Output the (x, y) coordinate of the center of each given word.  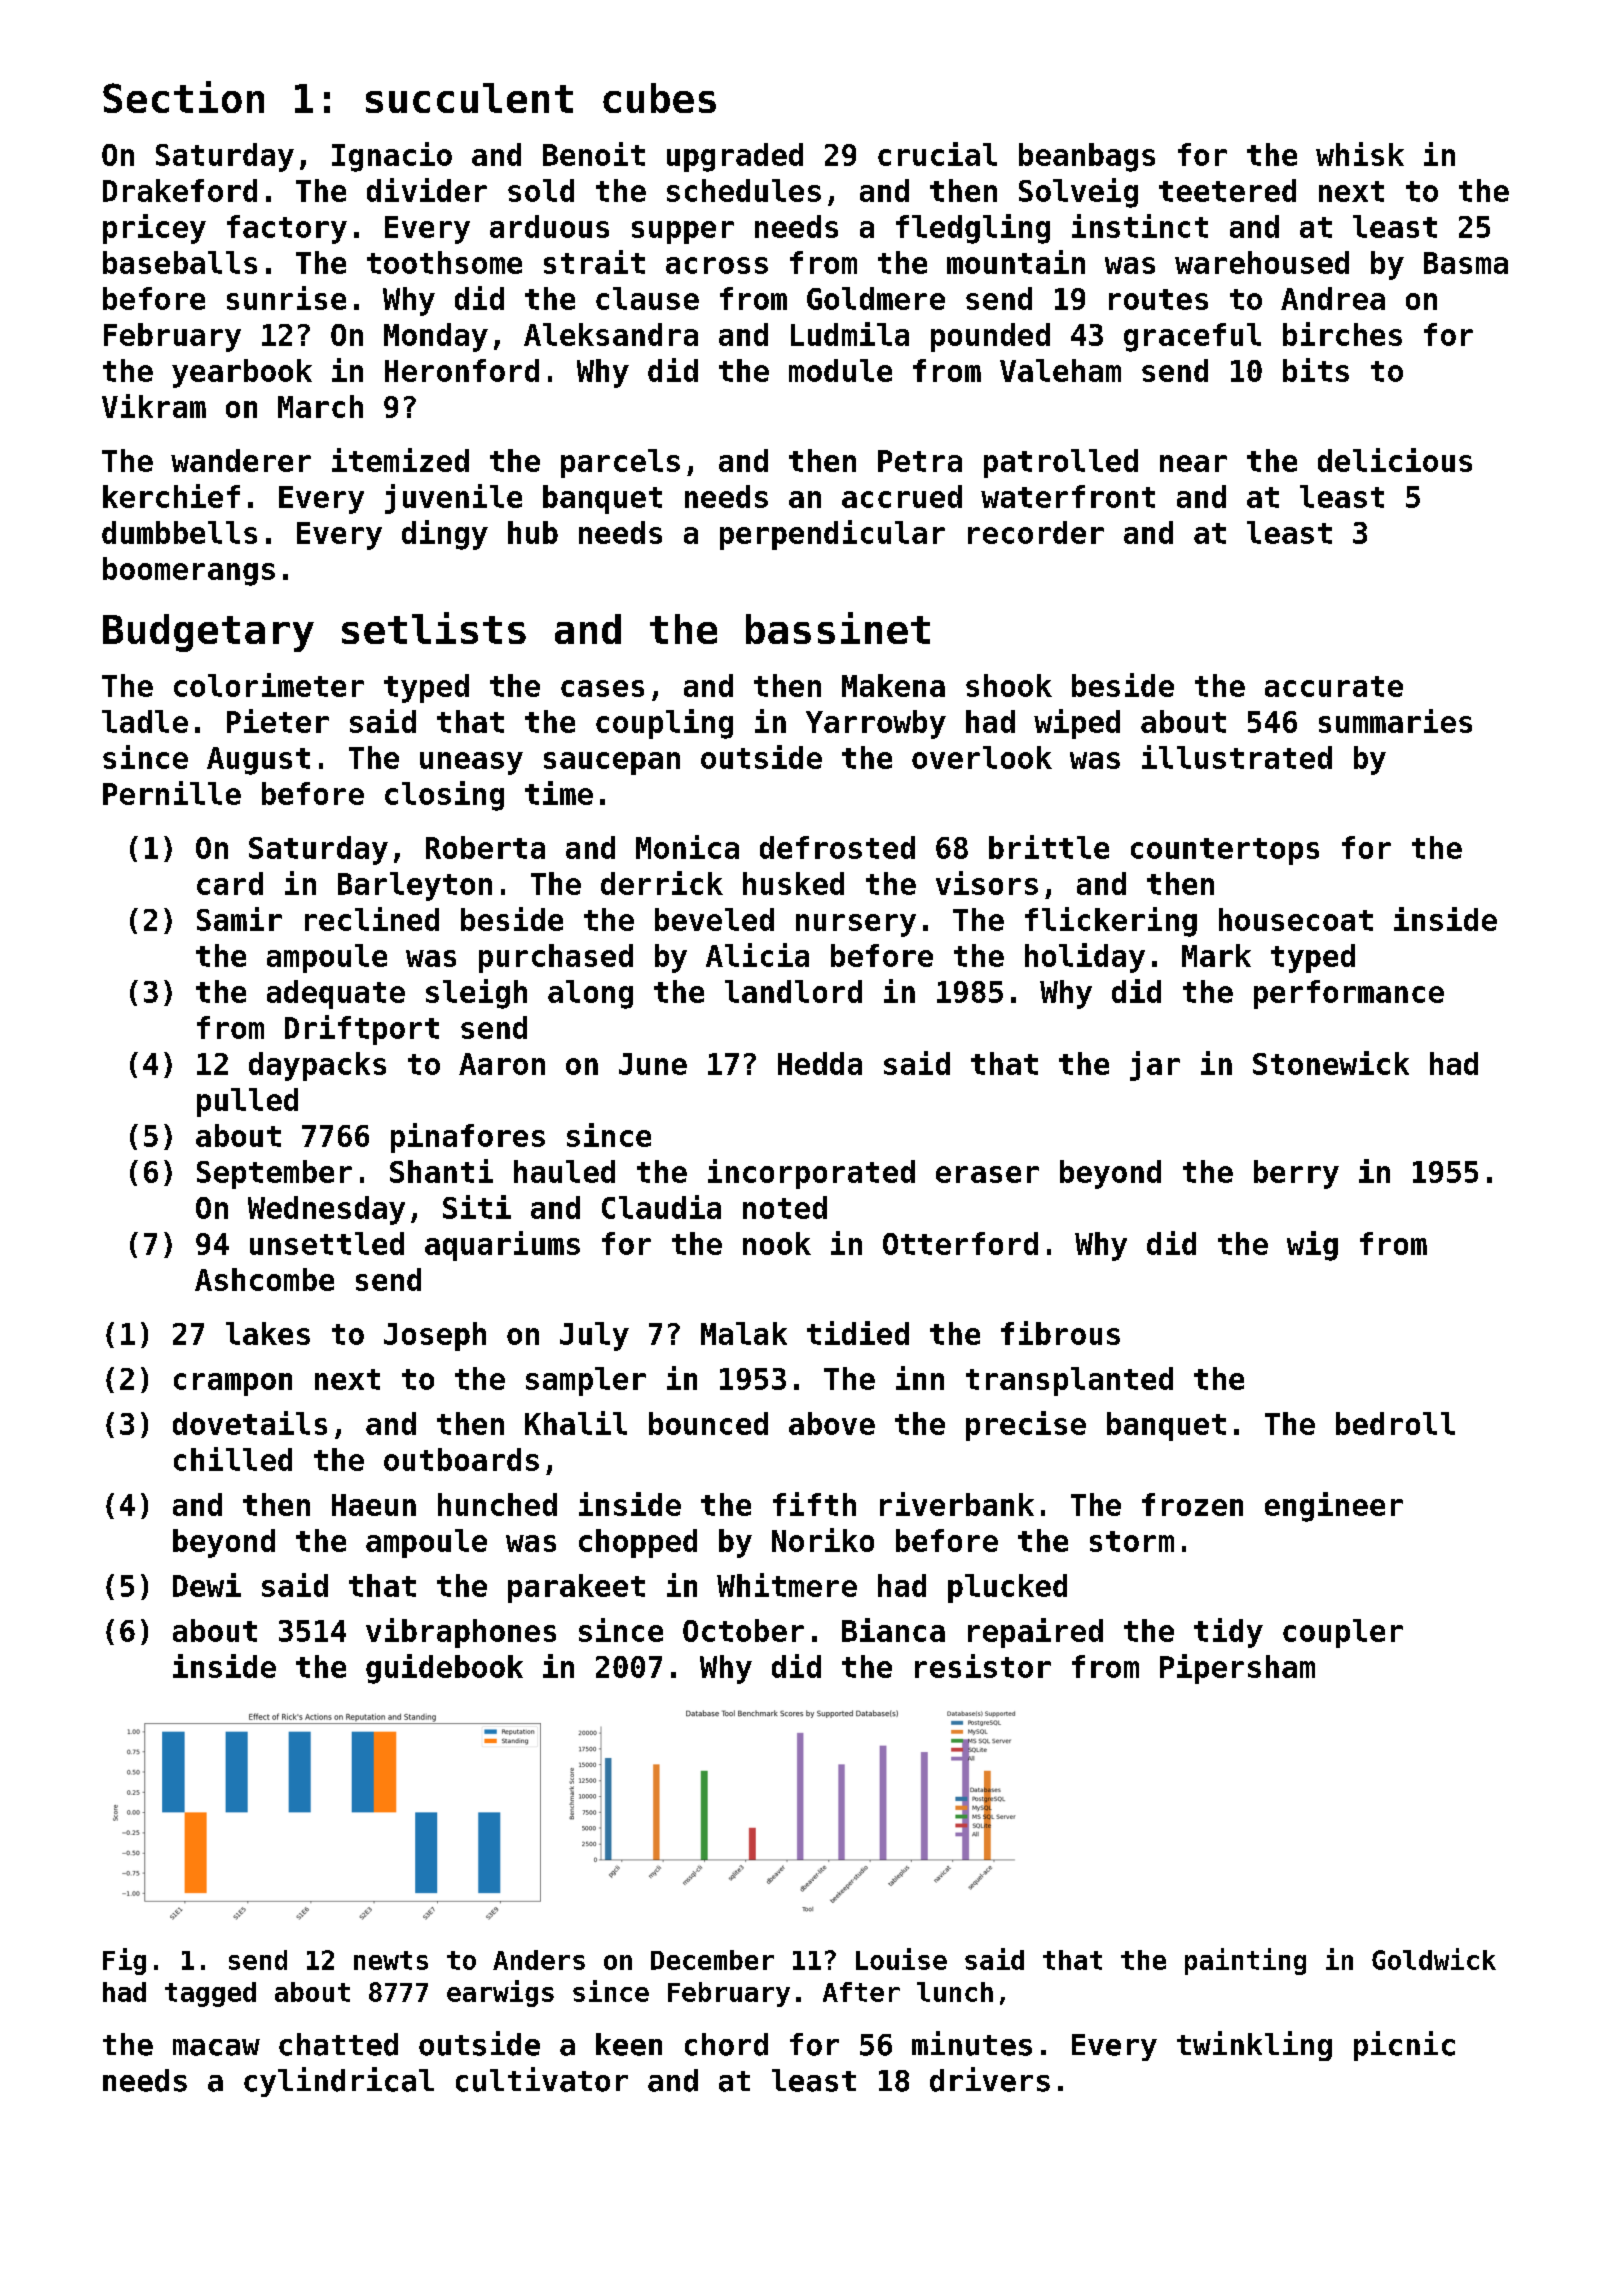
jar (1155, 1066)
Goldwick (1434, 1959)
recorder (1036, 532)
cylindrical (339, 2082)
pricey (154, 229)
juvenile (453, 499)
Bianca (893, 1630)
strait (594, 262)
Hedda (820, 1063)
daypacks (317, 1066)
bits (1316, 370)
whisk (1360, 154)
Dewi (207, 1585)
